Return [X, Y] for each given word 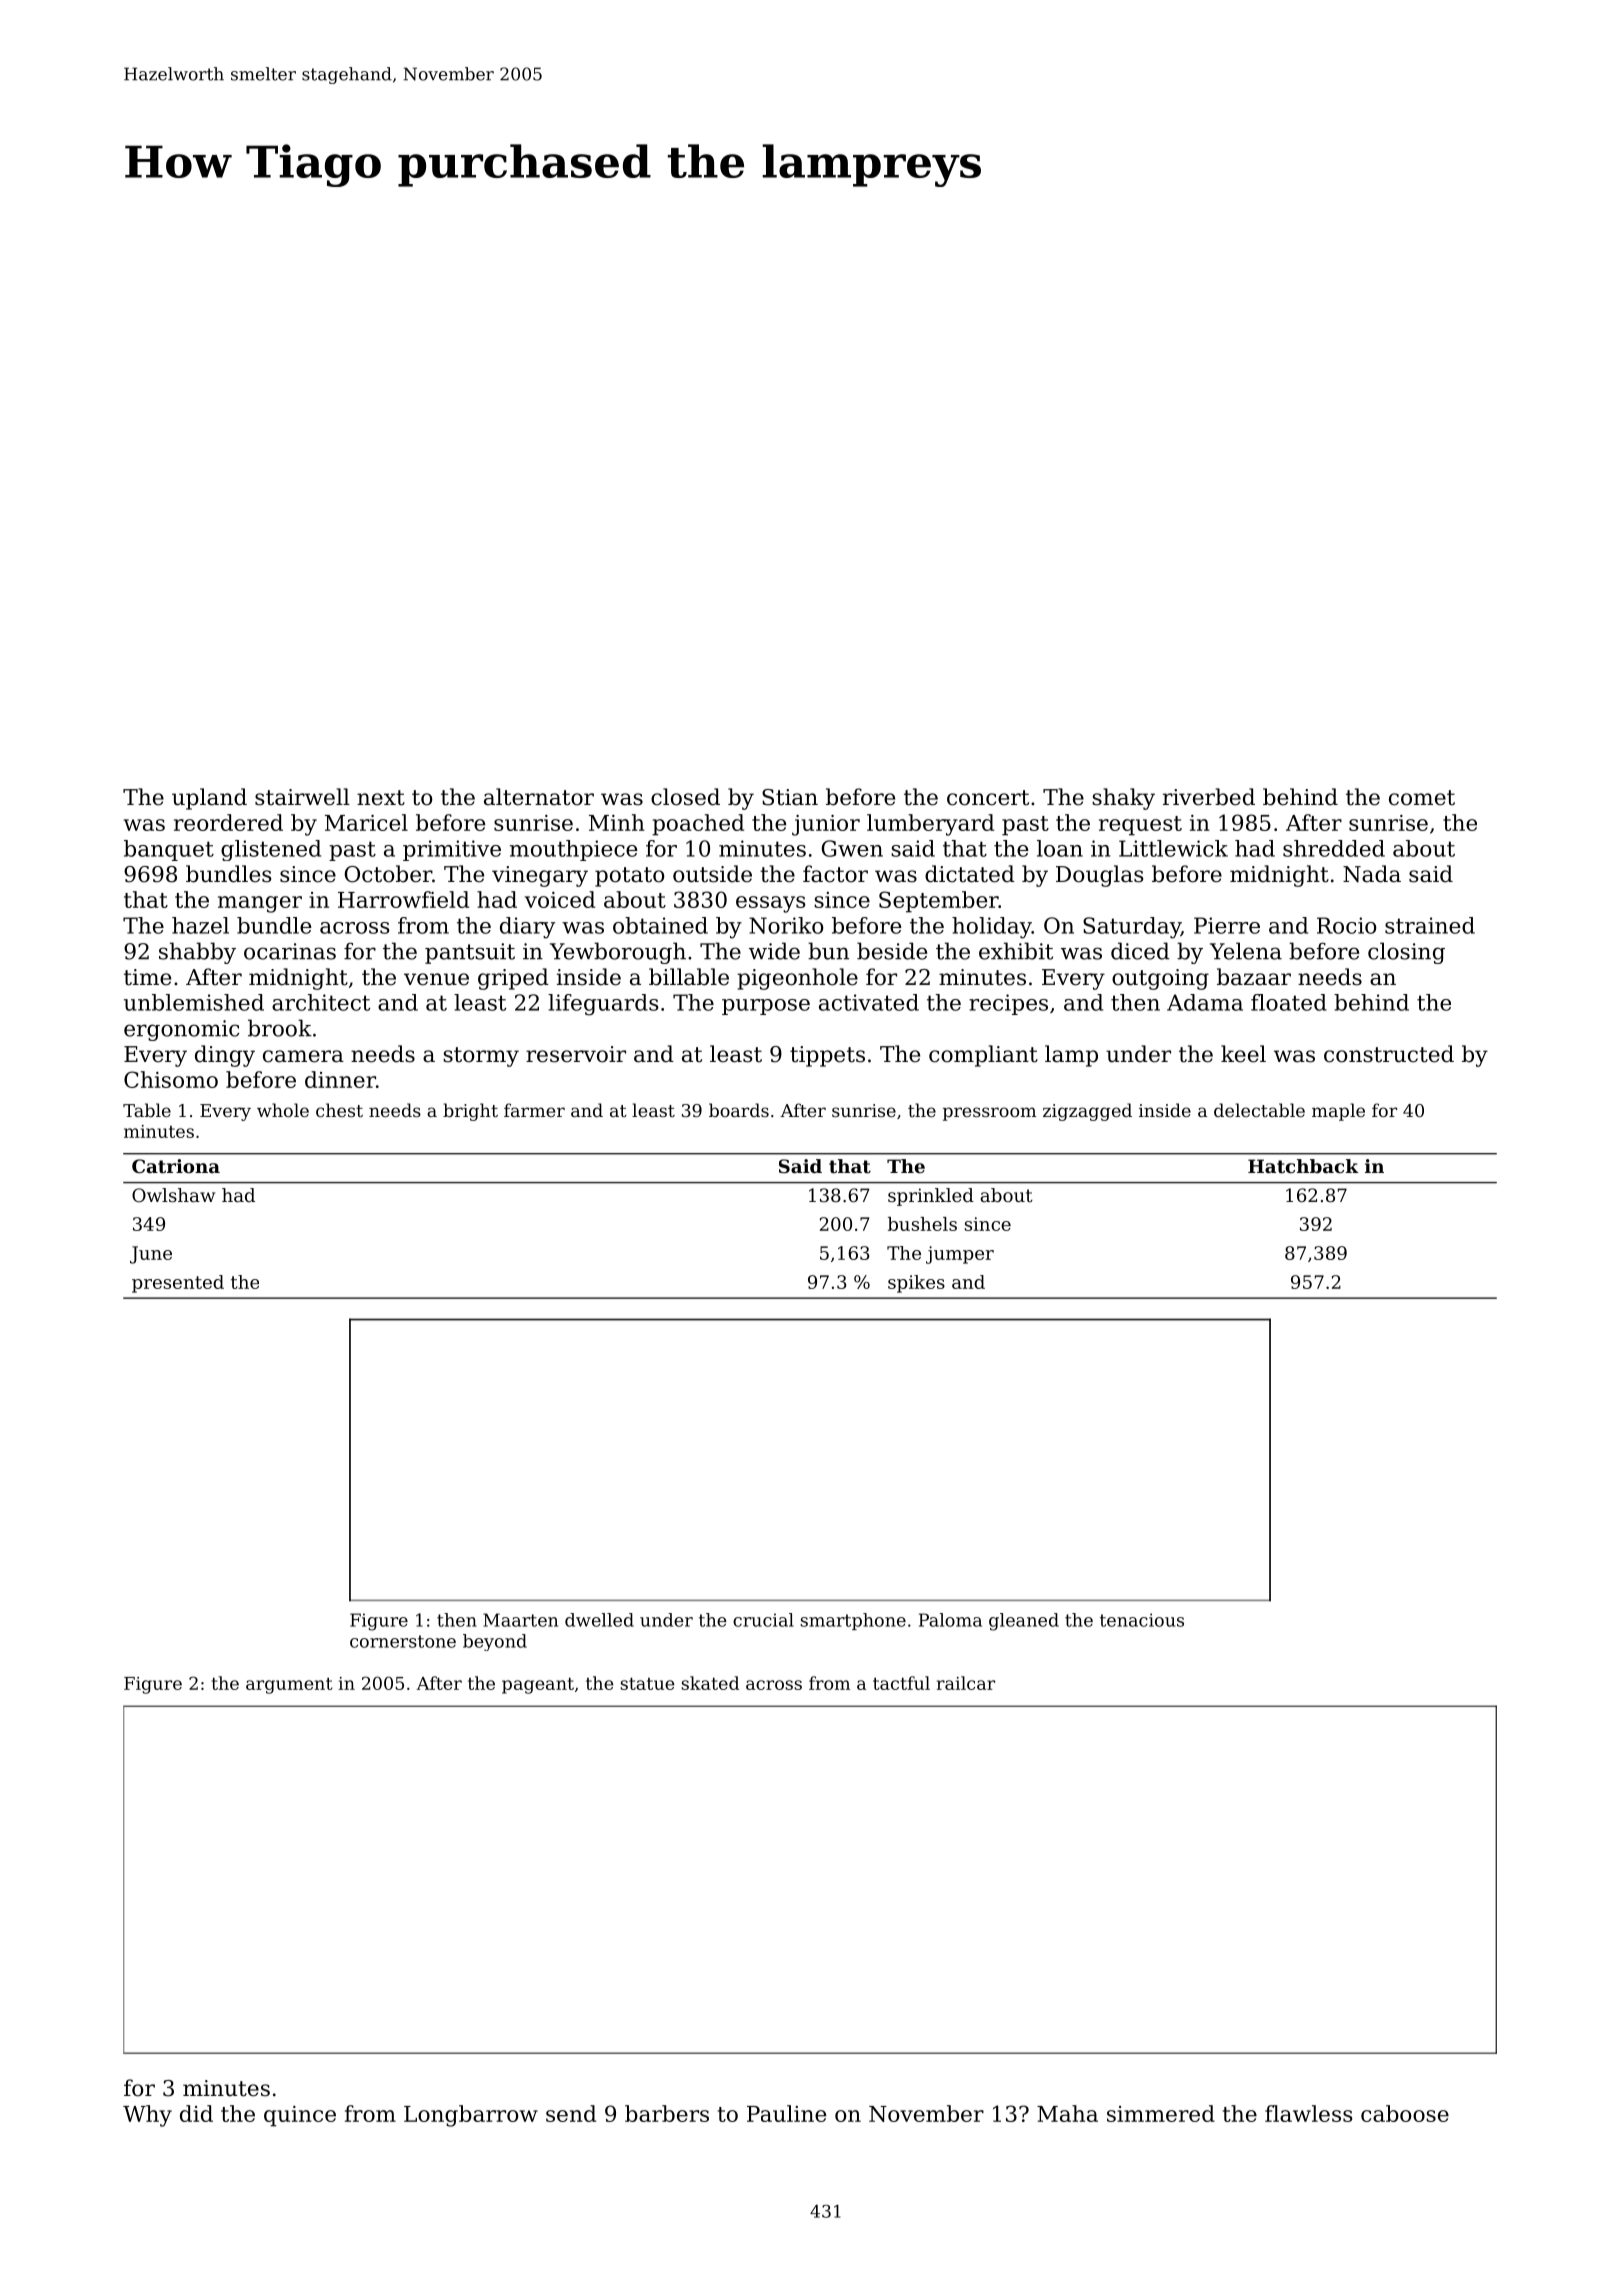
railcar [966, 1683]
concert [988, 798]
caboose [1405, 2113]
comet [1422, 798]
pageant [538, 1685]
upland [209, 799]
